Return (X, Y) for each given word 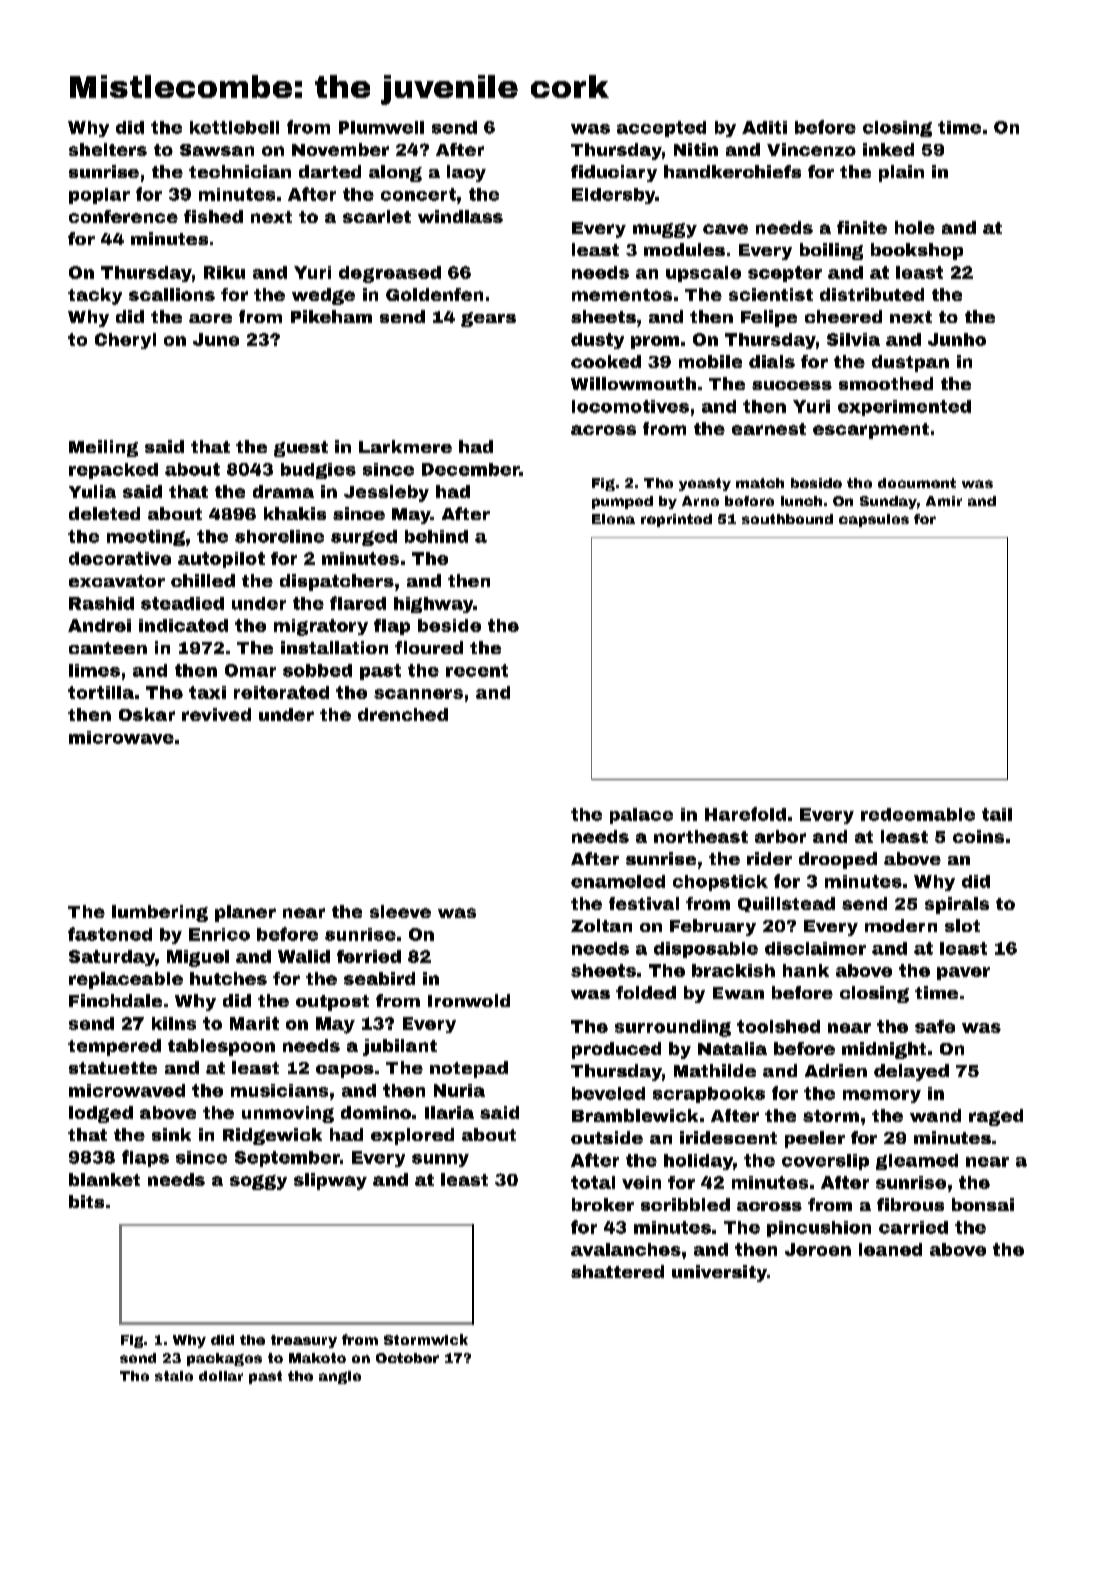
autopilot (221, 560)
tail (997, 814)
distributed (872, 294)
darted (330, 171)
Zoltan (601, 925)
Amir (944, 501)
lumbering (160, 913)
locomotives (630, 406)
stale (174, 1376)
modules (684, 249)
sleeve (400, 911)
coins (978, 836)
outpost (332, 1003)
